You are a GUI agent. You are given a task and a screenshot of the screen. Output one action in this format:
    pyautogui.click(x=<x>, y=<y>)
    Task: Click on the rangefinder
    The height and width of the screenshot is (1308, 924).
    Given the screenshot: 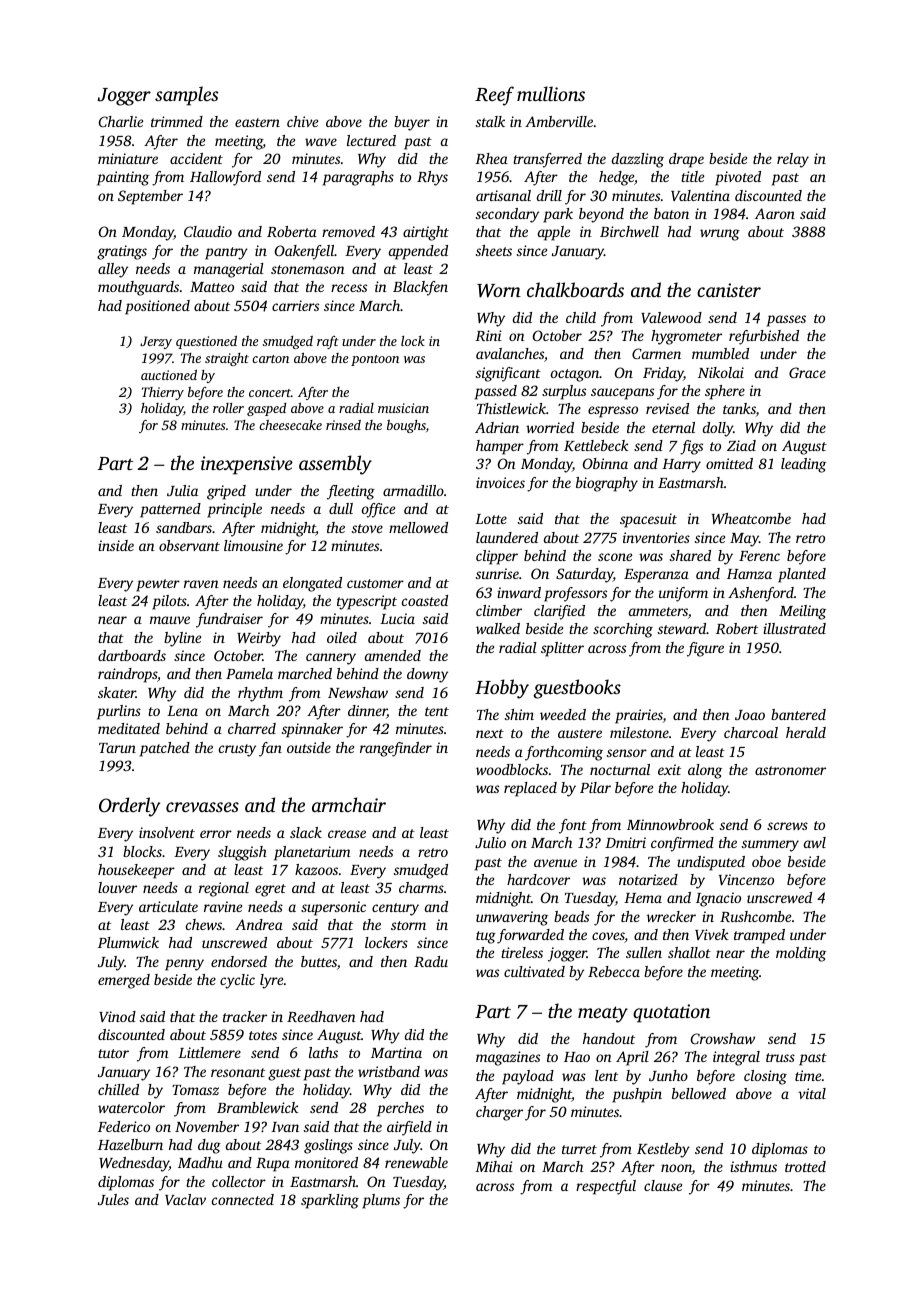 What is the action you would take?
    pyautogui.click(x=396, y=749)
